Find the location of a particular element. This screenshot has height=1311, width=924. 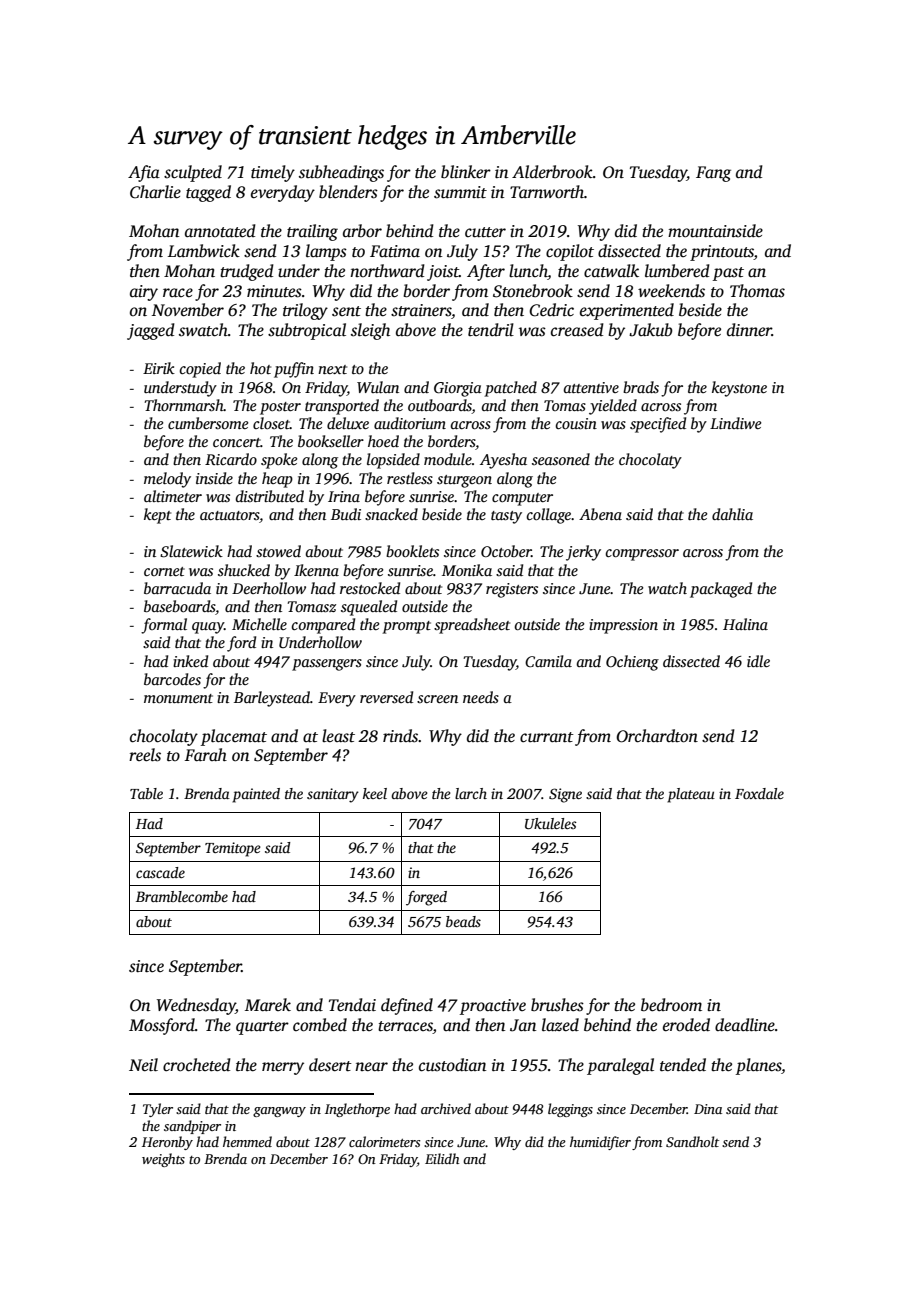

Deerhollow is located at coordinates (269, 588).
